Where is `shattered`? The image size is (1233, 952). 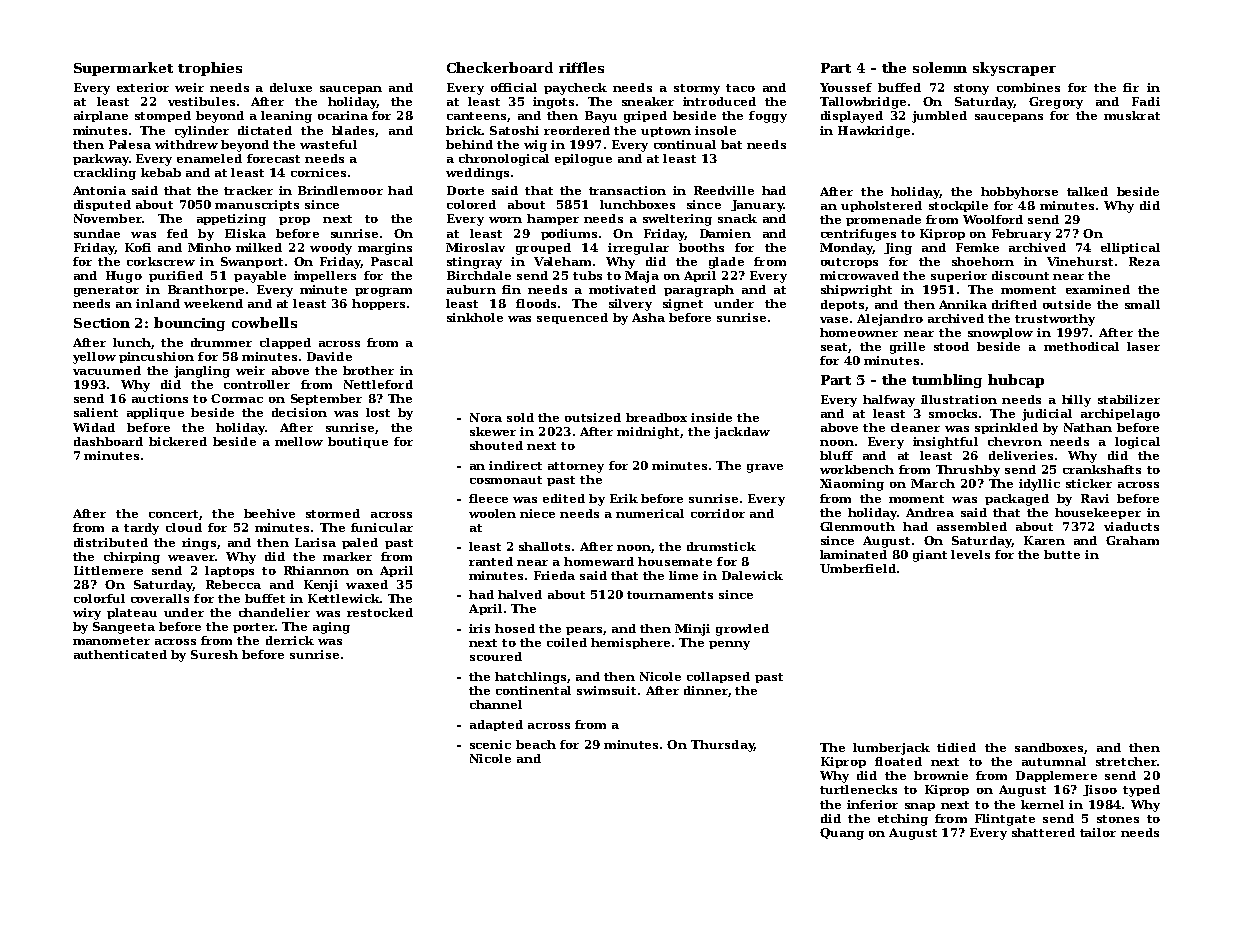 shattered is located at coordinates (1043, 832).
